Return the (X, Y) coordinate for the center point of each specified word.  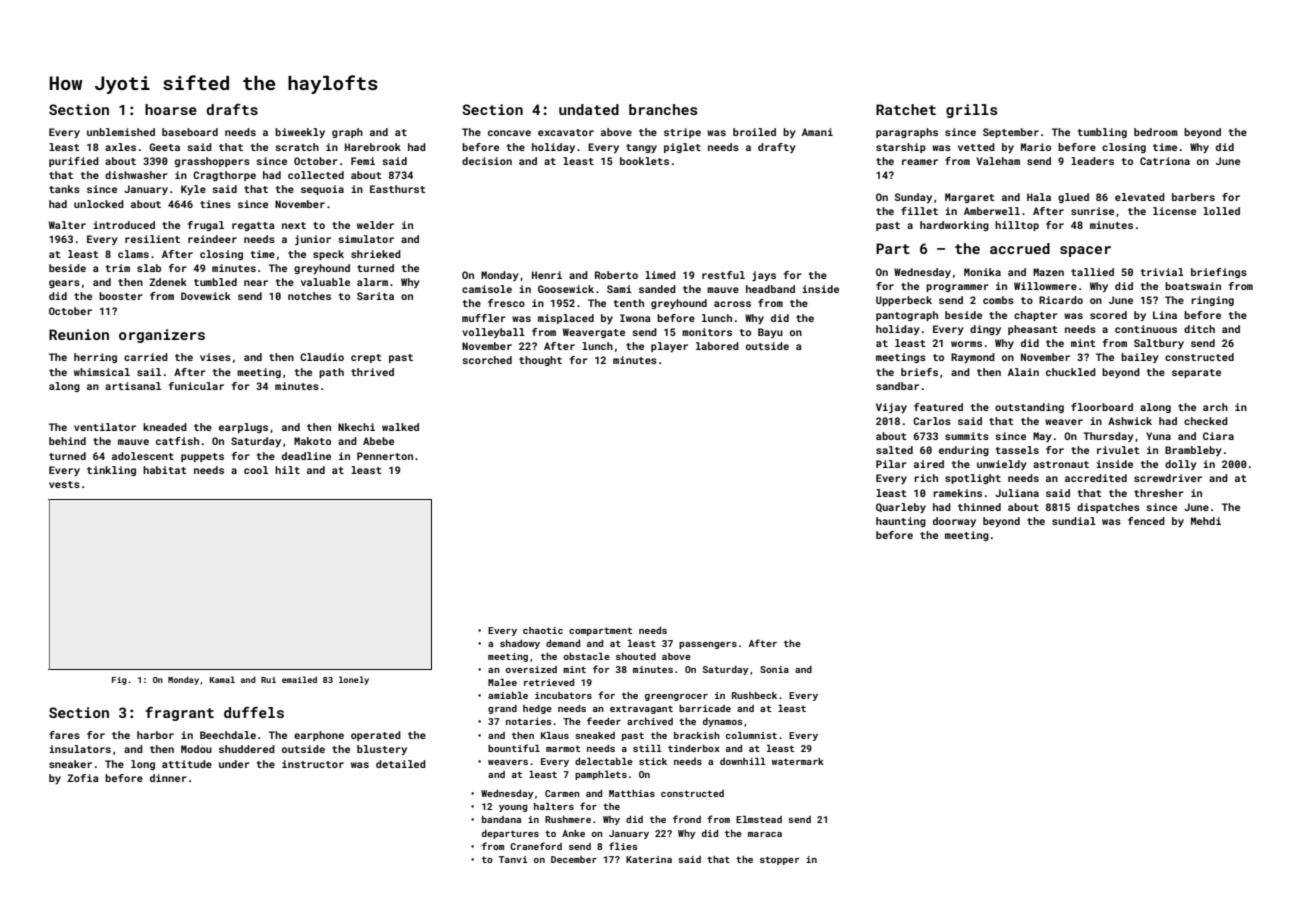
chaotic (543, 630)
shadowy (520, 644)
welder (375, 225)
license (1174, 211)
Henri (547, 275)
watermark (798, 761)
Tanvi (513, 859)
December (574, 859)
